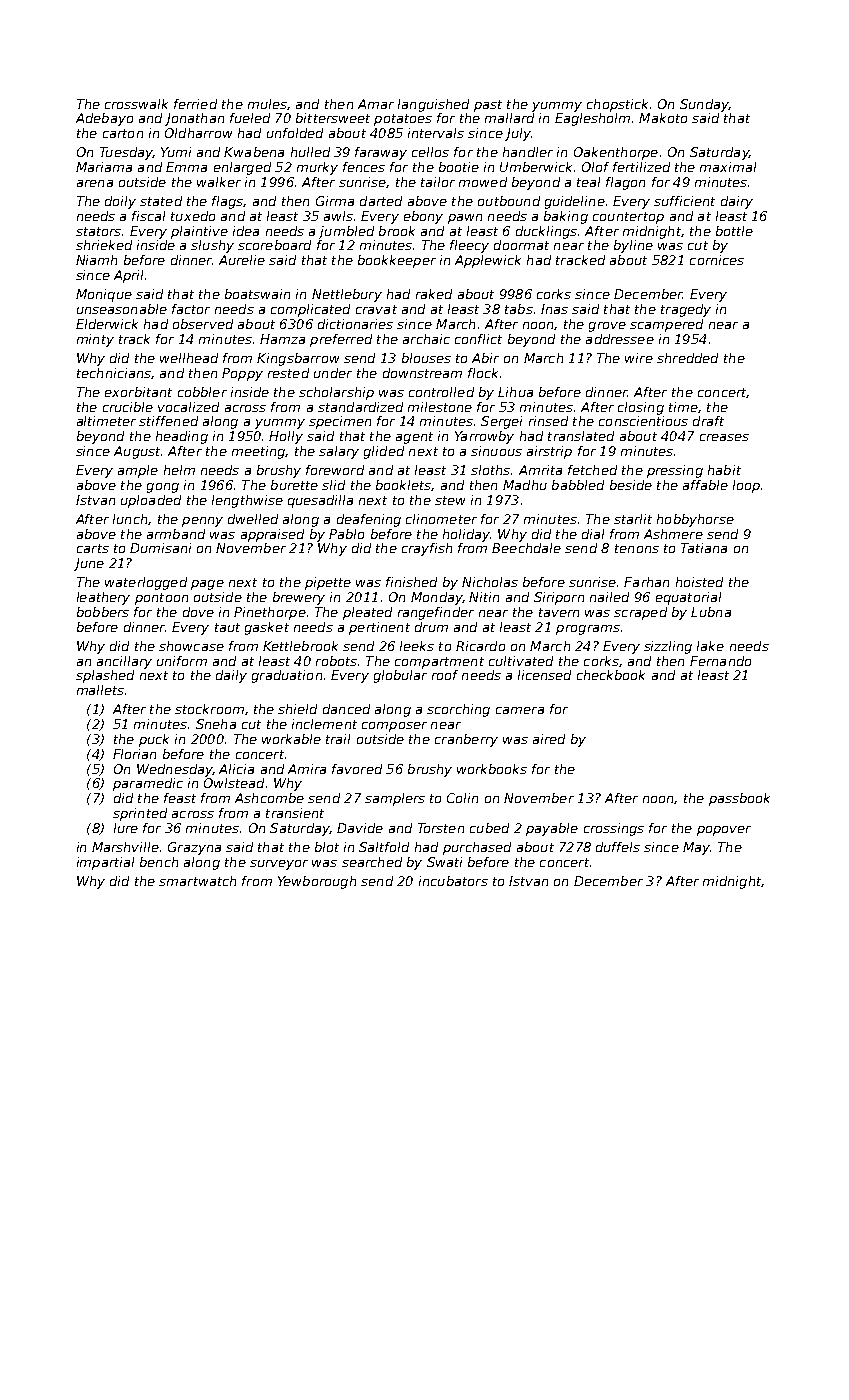  What do you see at coordinates (338, 216) in the screenshot?
I see `awls` at bounding box center [338, 216].
